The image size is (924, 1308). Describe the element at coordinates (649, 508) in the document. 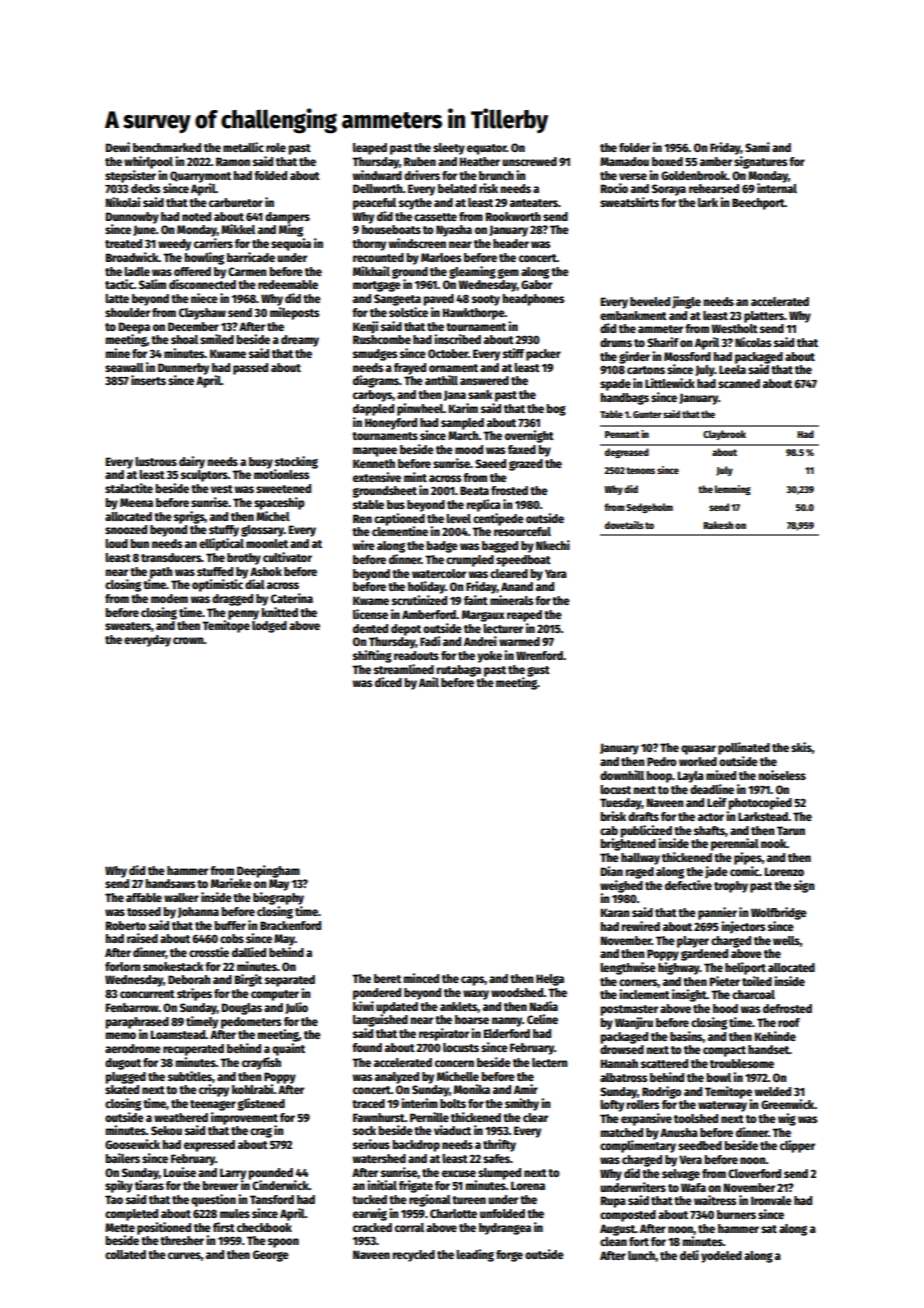

I see `Sedgeholm` at that location.
